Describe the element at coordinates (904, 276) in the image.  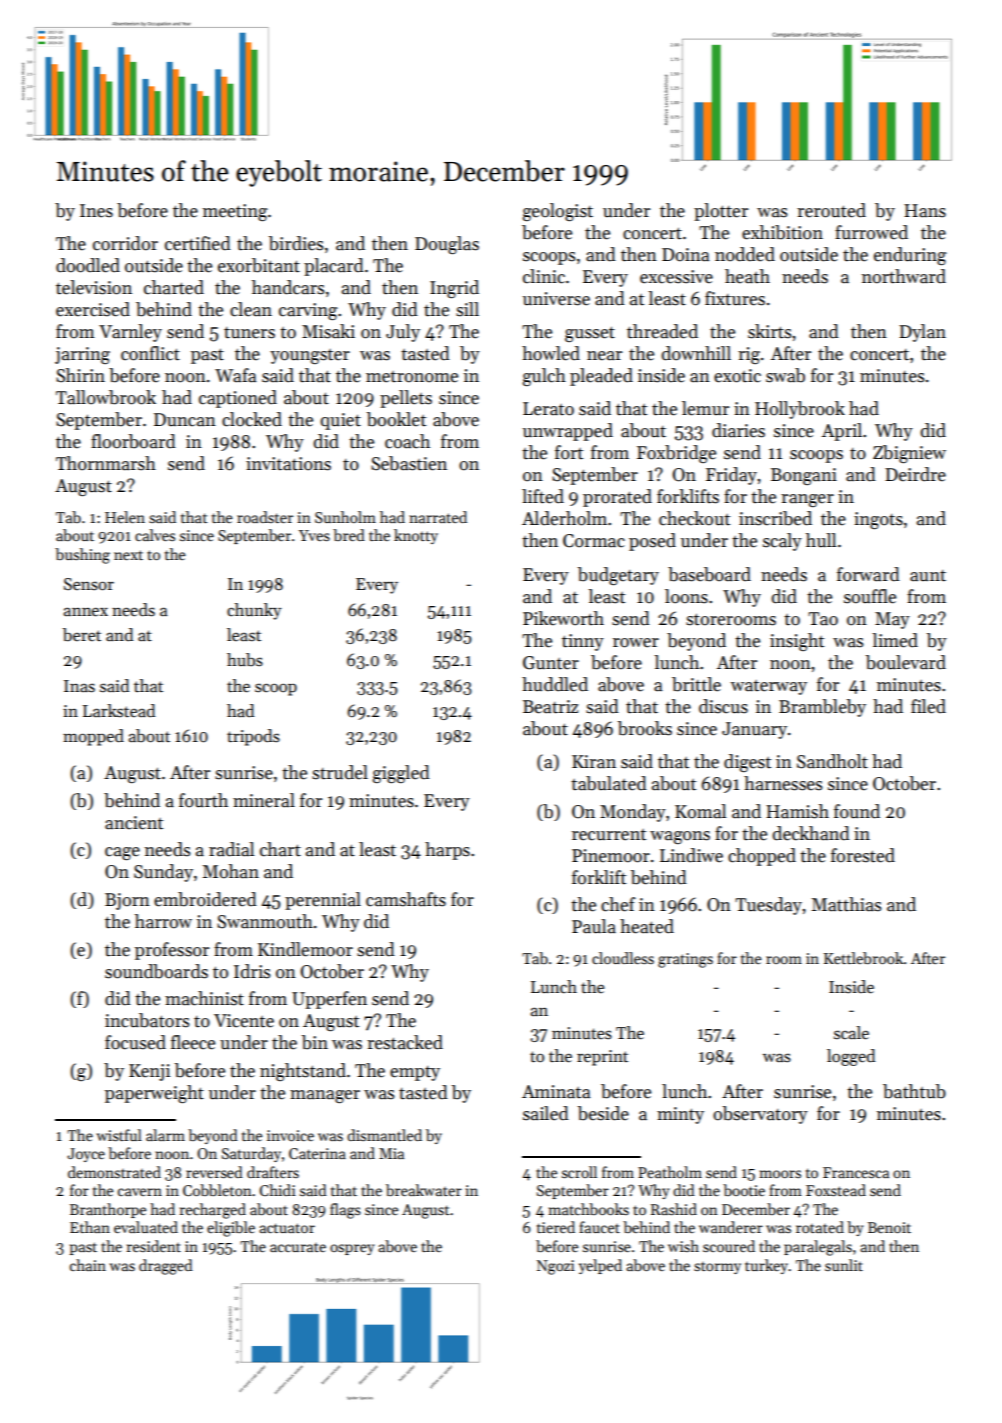
I see `northward` at that location.
